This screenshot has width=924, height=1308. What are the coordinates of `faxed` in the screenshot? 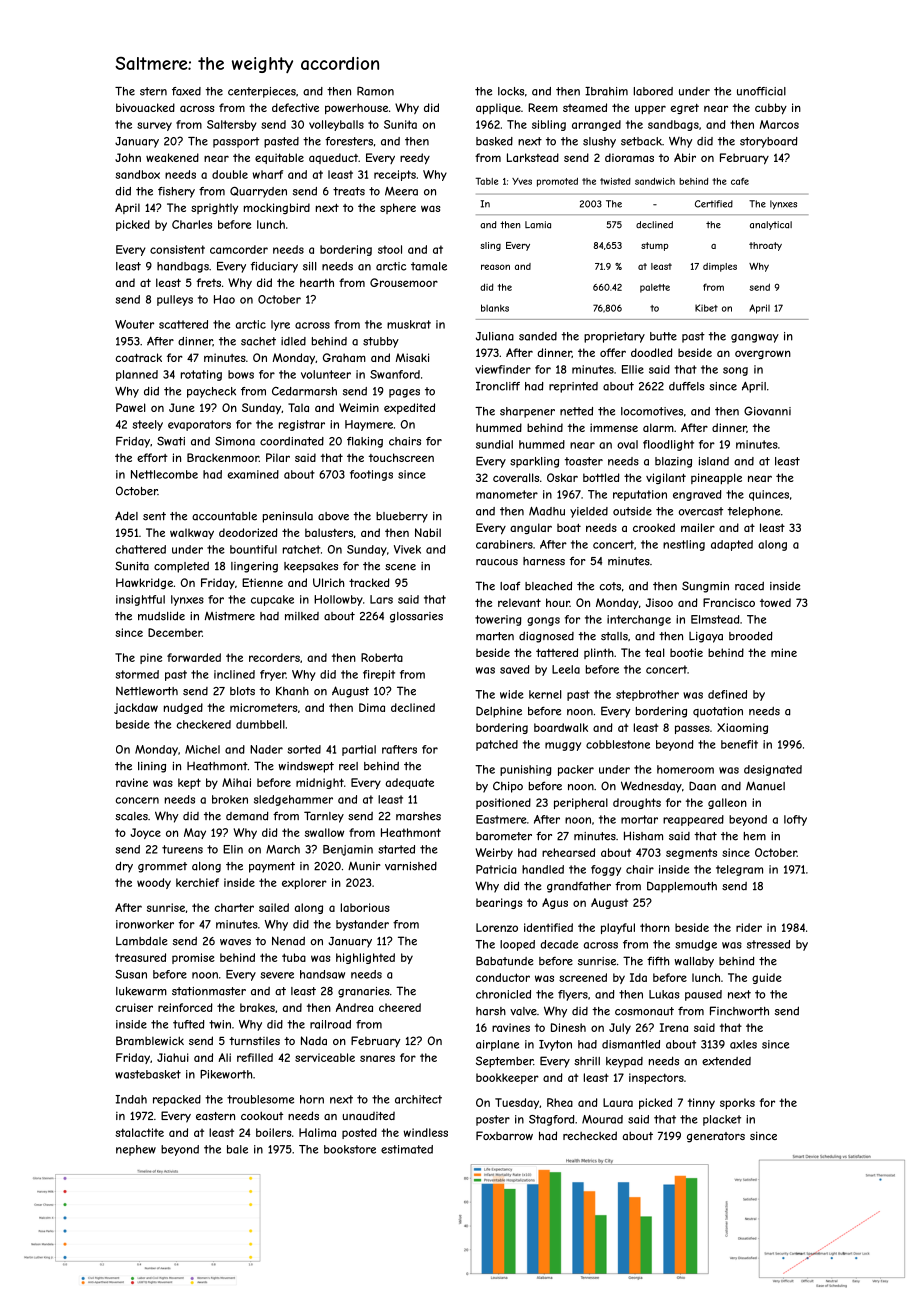 It's located at (186, 91).
